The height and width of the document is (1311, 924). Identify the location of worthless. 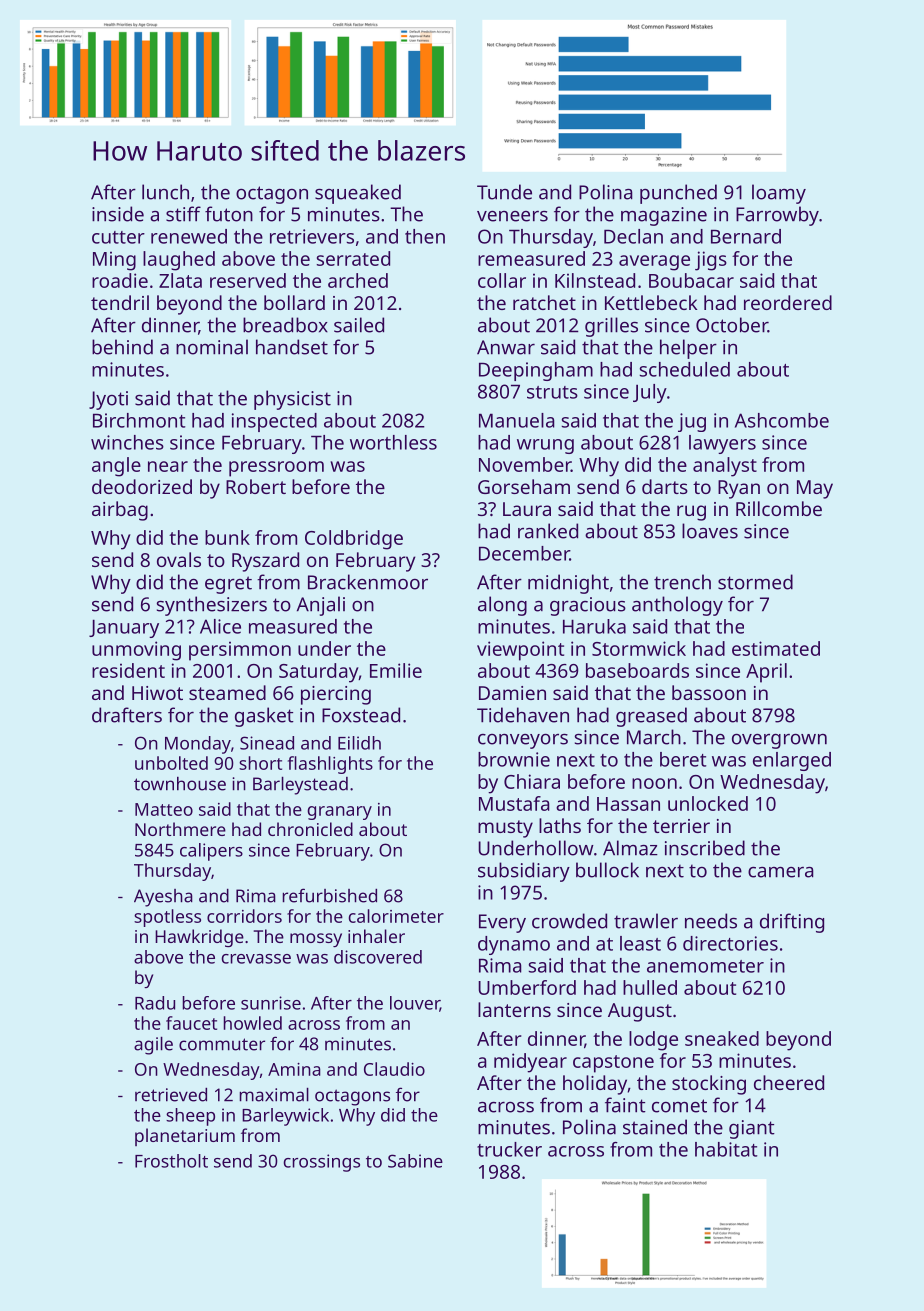
(393, 442).
